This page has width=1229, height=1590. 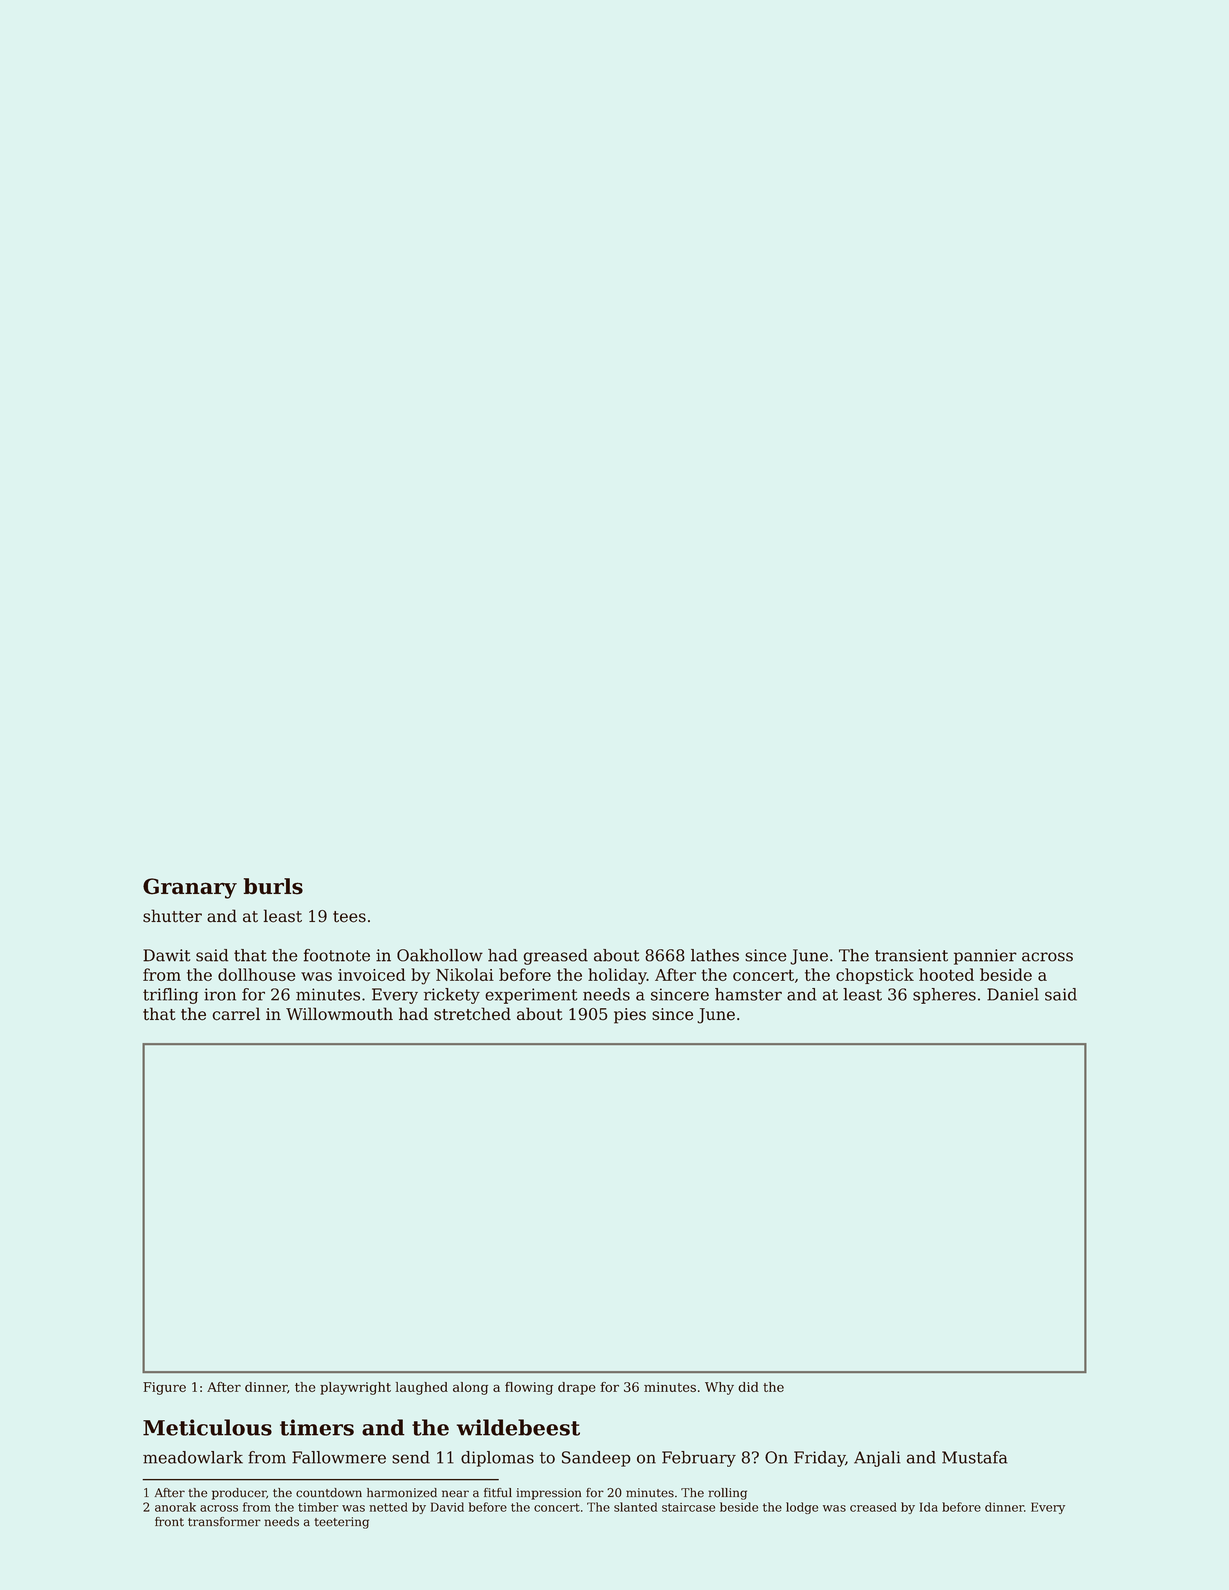 What do you see at coordinates (339, 1014) in the page?
I see `Willowmouth` at bounding box center [339, 1014].
